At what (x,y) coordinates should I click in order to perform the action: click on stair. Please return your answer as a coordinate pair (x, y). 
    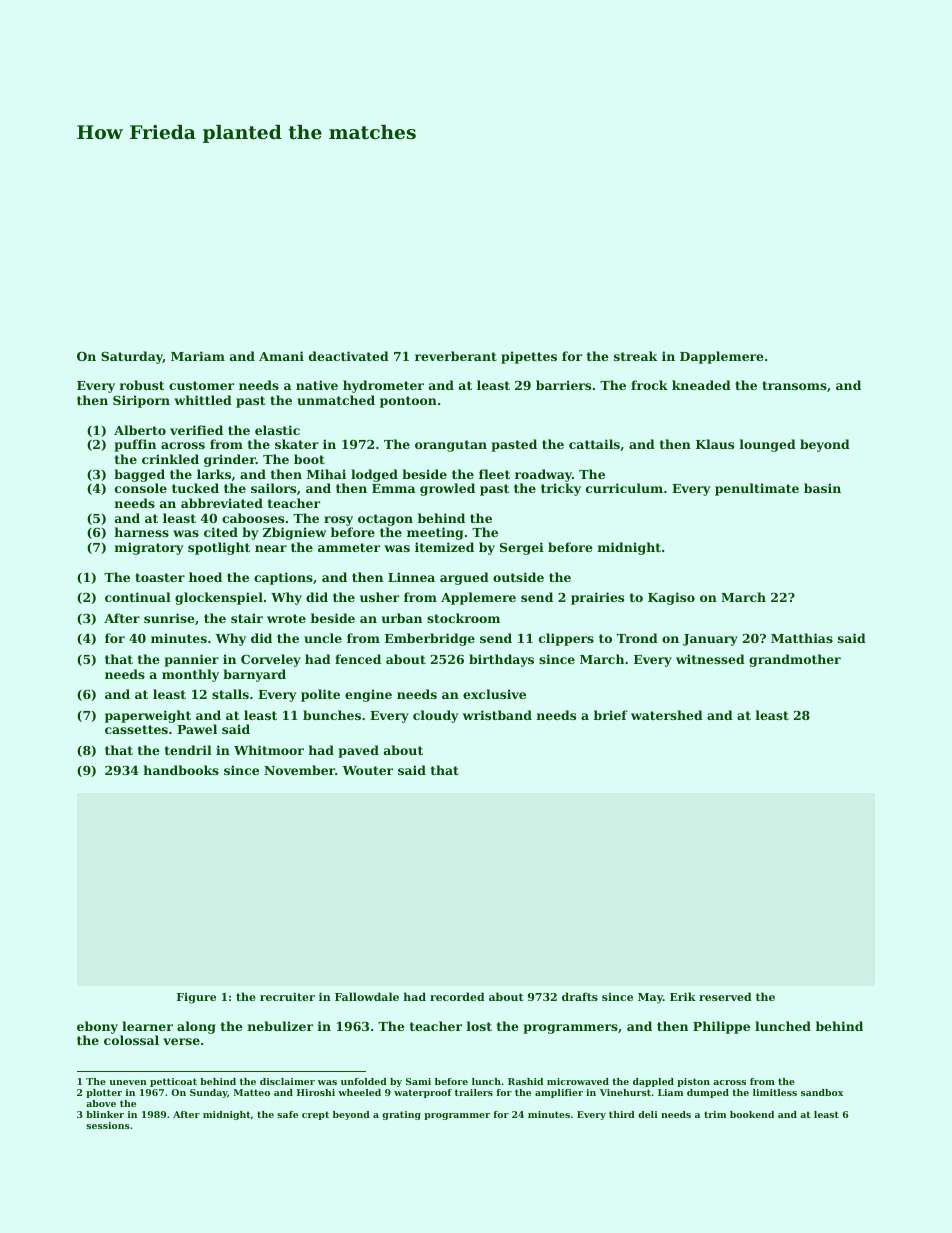
    Looking at the image, I should click on (247, 618).
